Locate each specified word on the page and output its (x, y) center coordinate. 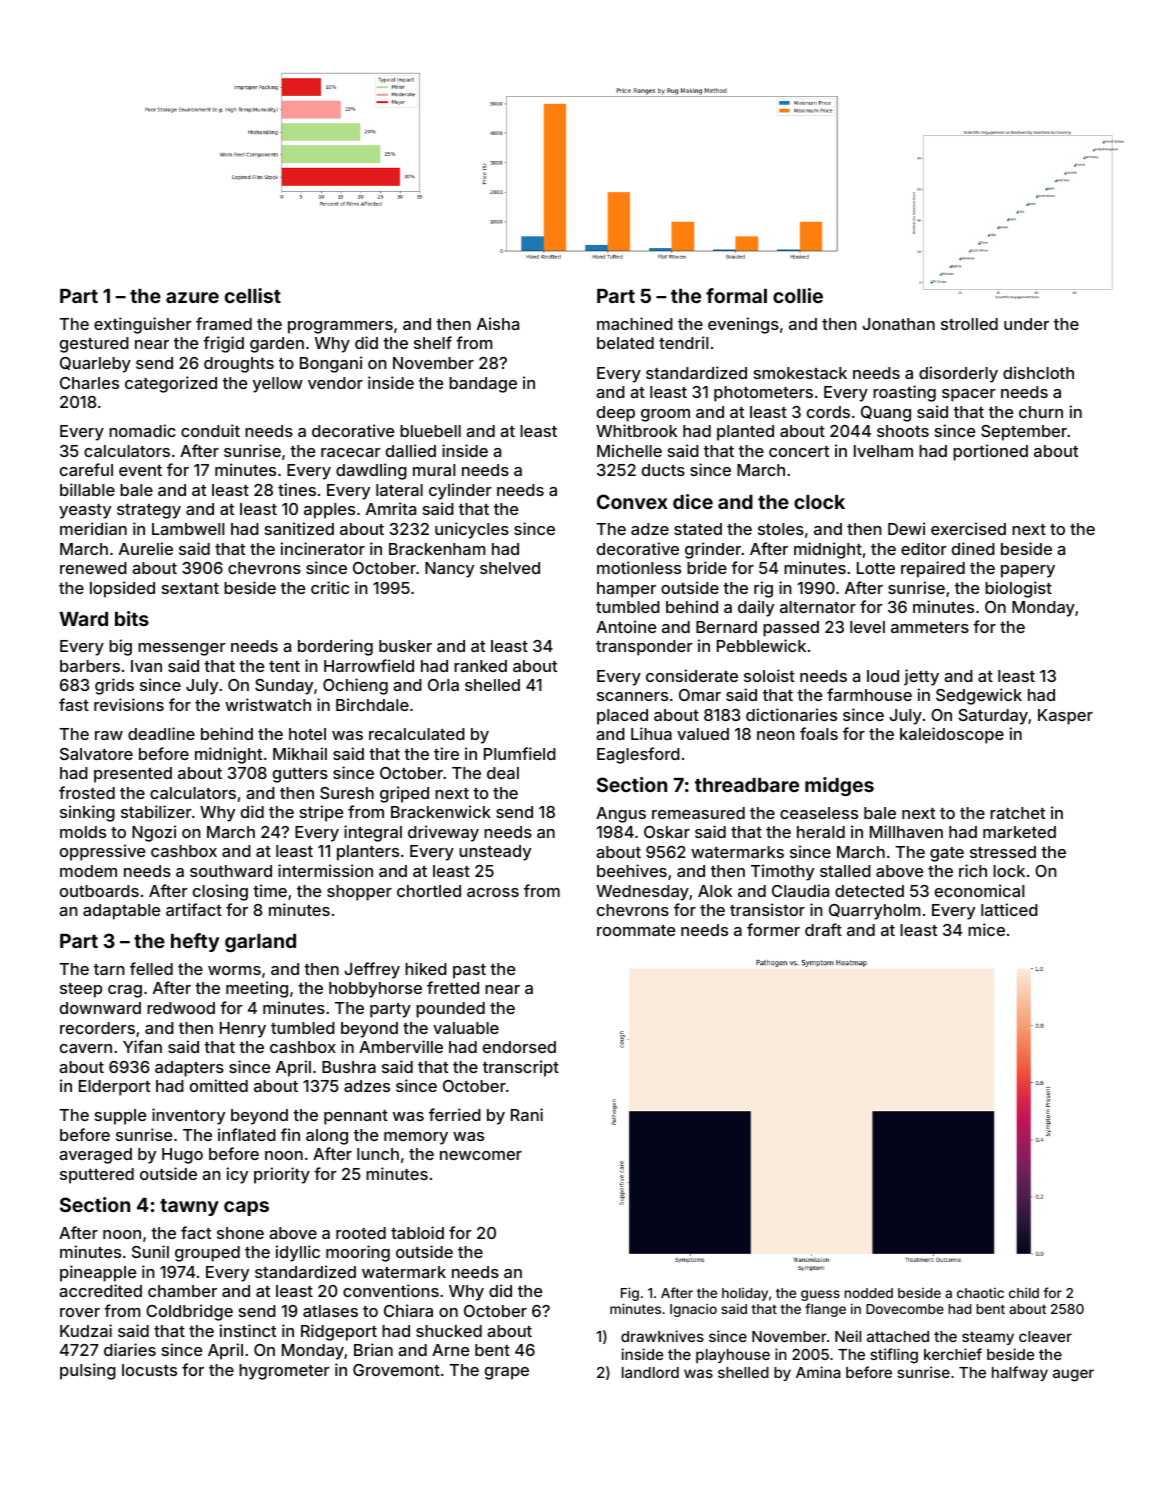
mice (986, 929)
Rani (527, 1114)
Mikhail (300, 753)
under (1026, 324)
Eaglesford (638, 755)
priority (282, 1175)
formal (736, 295)
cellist (253, 295)
